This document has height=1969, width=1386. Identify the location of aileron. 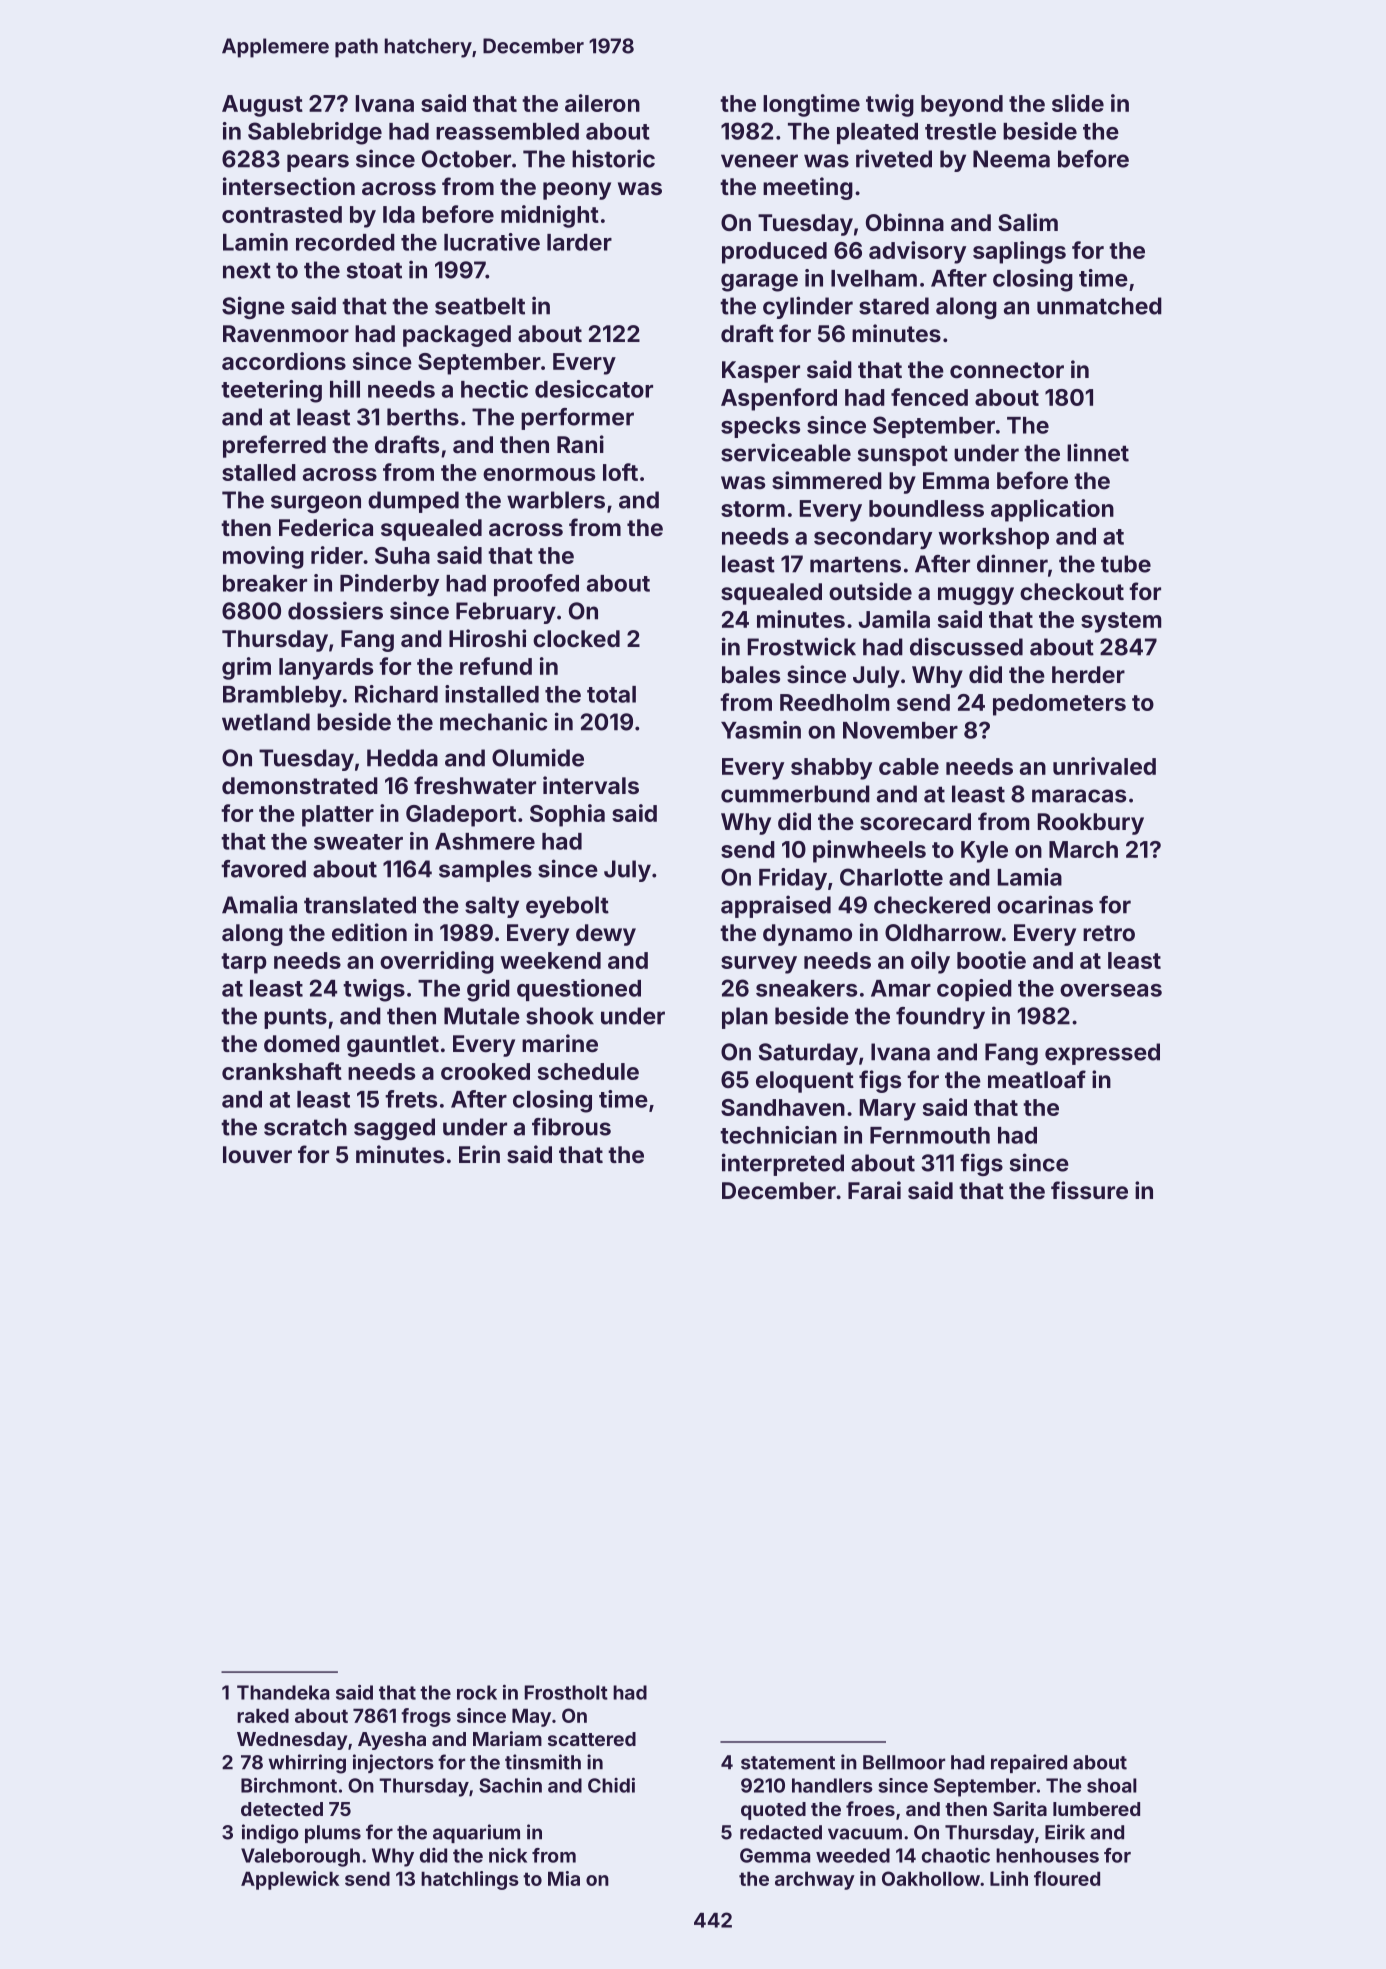
(602, 103).
